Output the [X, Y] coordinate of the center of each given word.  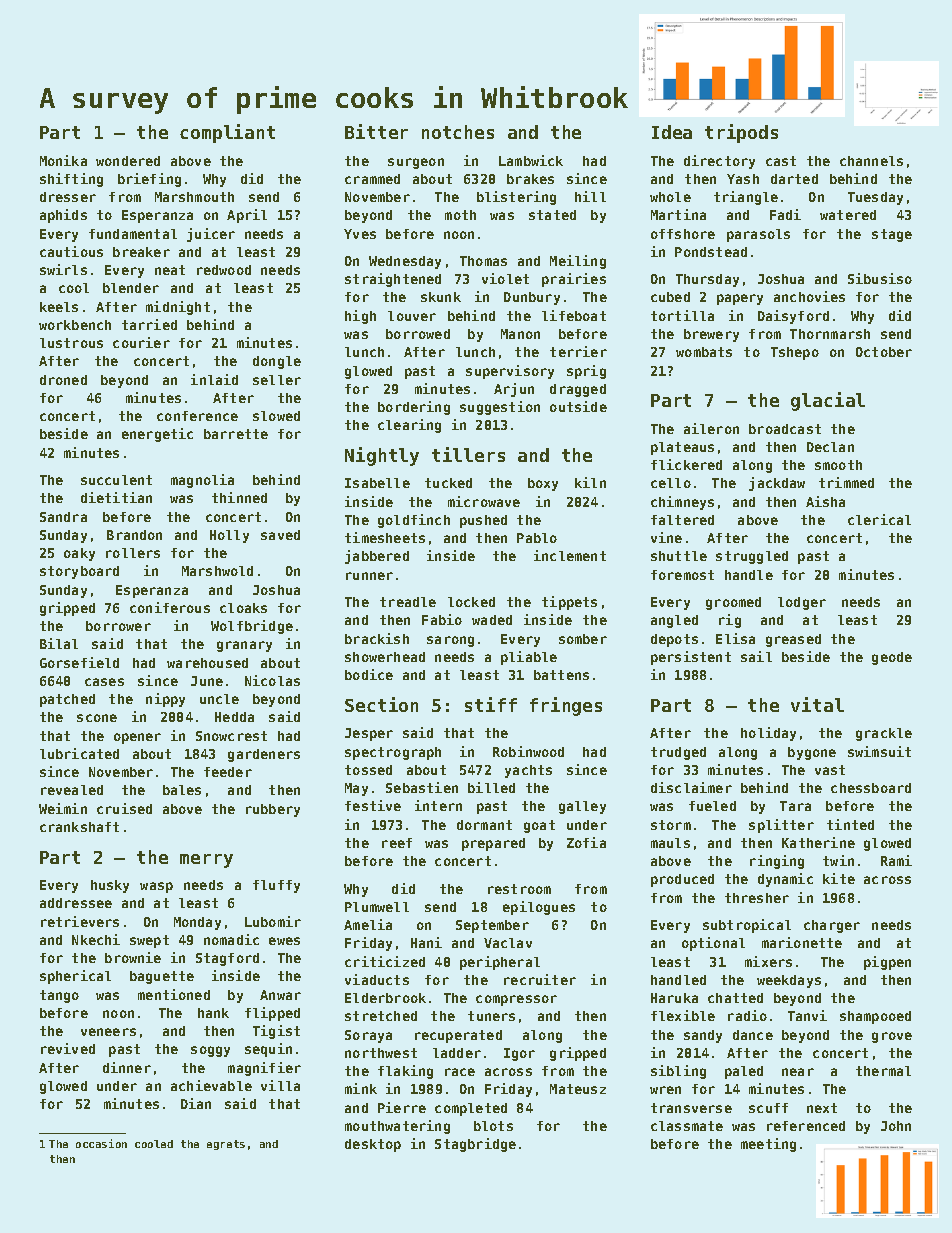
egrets [226, 1145]
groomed [733, 603]
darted [794, 179]
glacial [828, 401]
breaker [141, 252]
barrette [236, 434]
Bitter [376, 131]
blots [493, 1126]
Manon [520, 334]
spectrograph [393, 753]
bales [182, 790]
